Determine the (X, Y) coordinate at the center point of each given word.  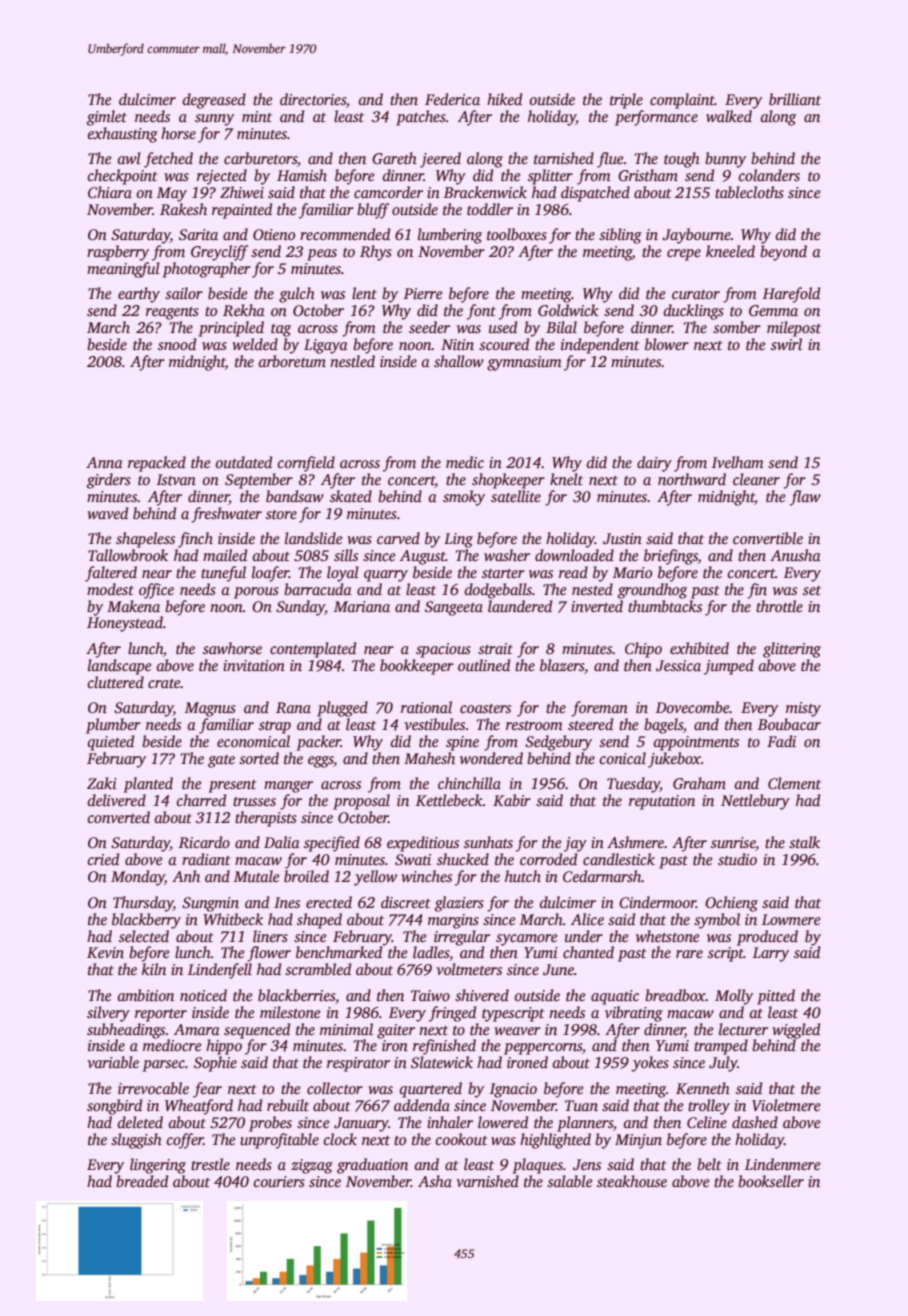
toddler (490, 209)
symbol (717, 921)
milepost (794, 329)
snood (177, 344)
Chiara (110, 192)
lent (364, 293)
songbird (114, 1107)
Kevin (105, 952)
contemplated (313, 650)
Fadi (781, 741)
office (156, 591)
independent (600, 346)
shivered (482, 995)
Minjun (638, 1141)
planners (585, 1124)
